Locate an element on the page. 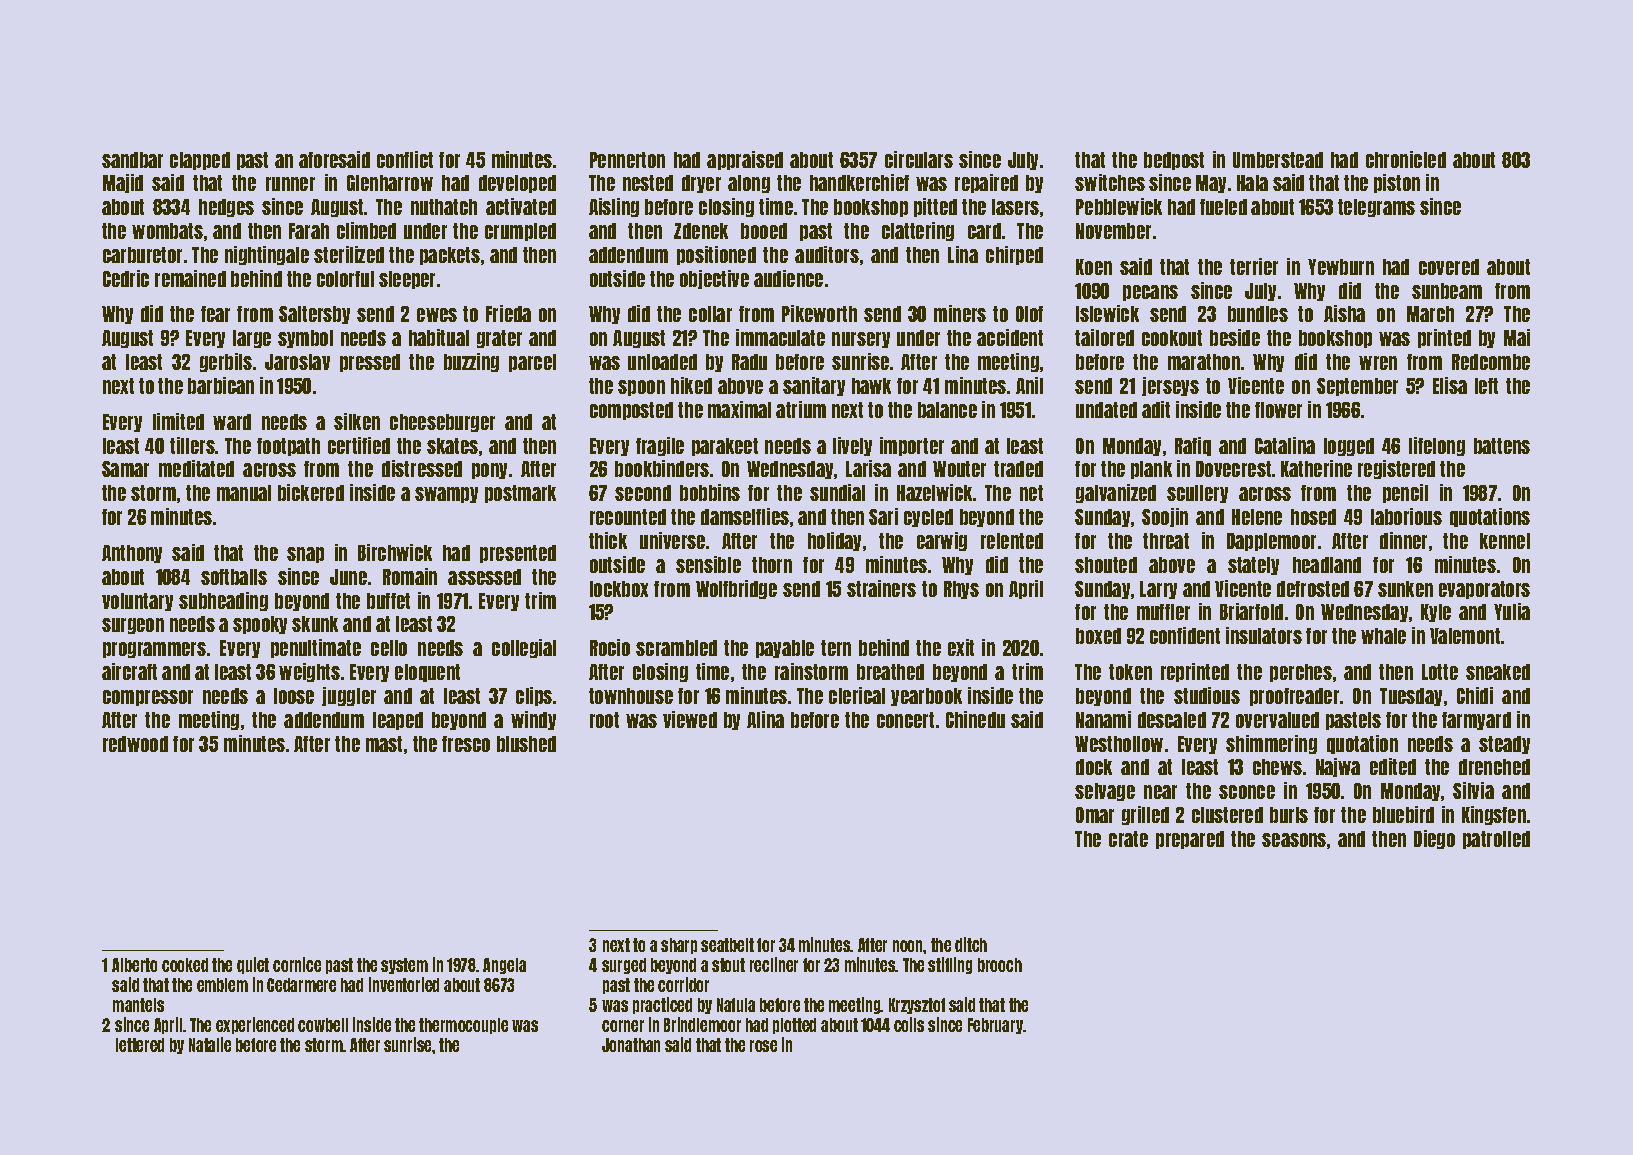  swampy is located at coordinates (446, 495).
